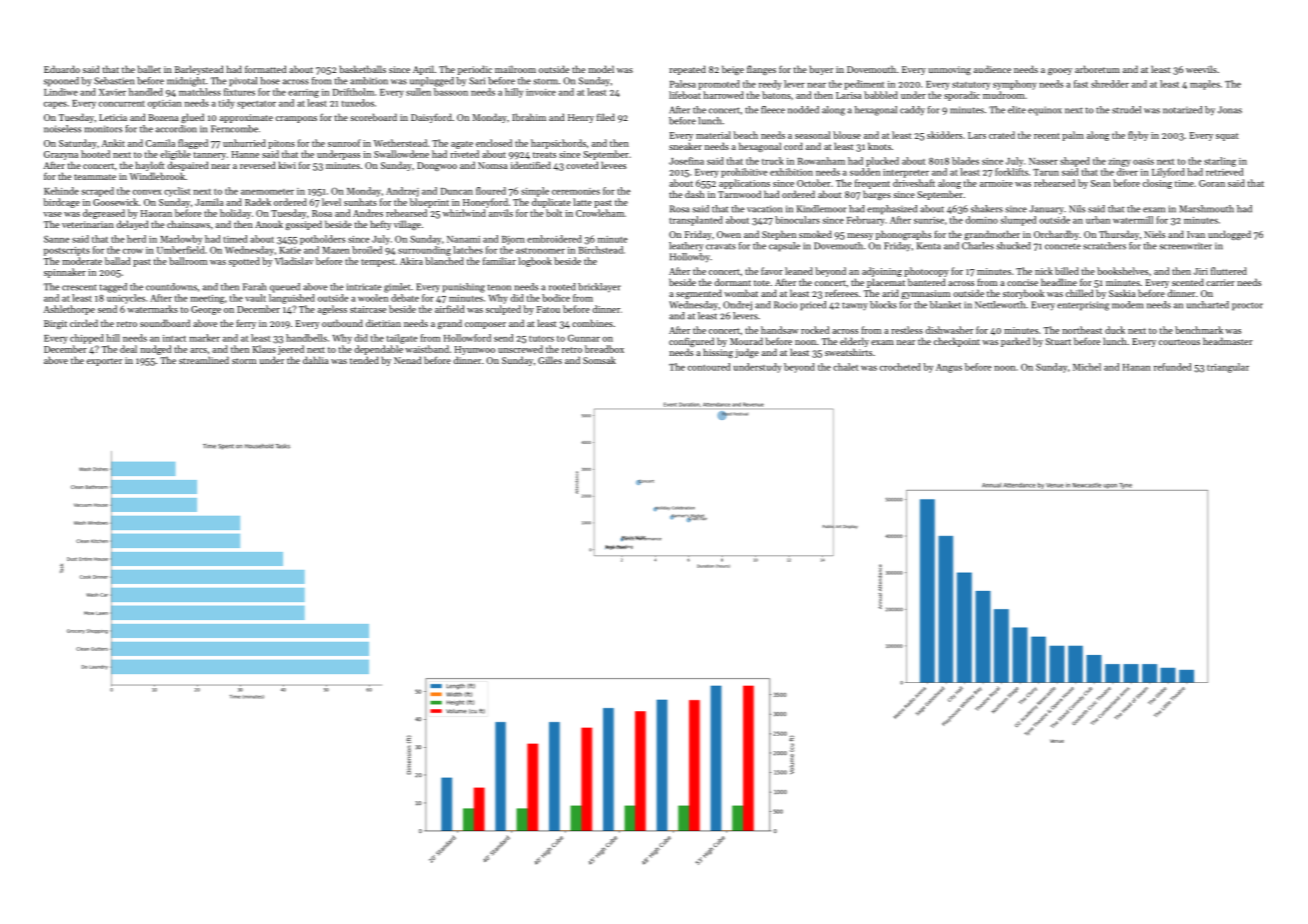 The height and width of the screenshot is (924, 1308). I want to click on herd, so click(136, 239).
